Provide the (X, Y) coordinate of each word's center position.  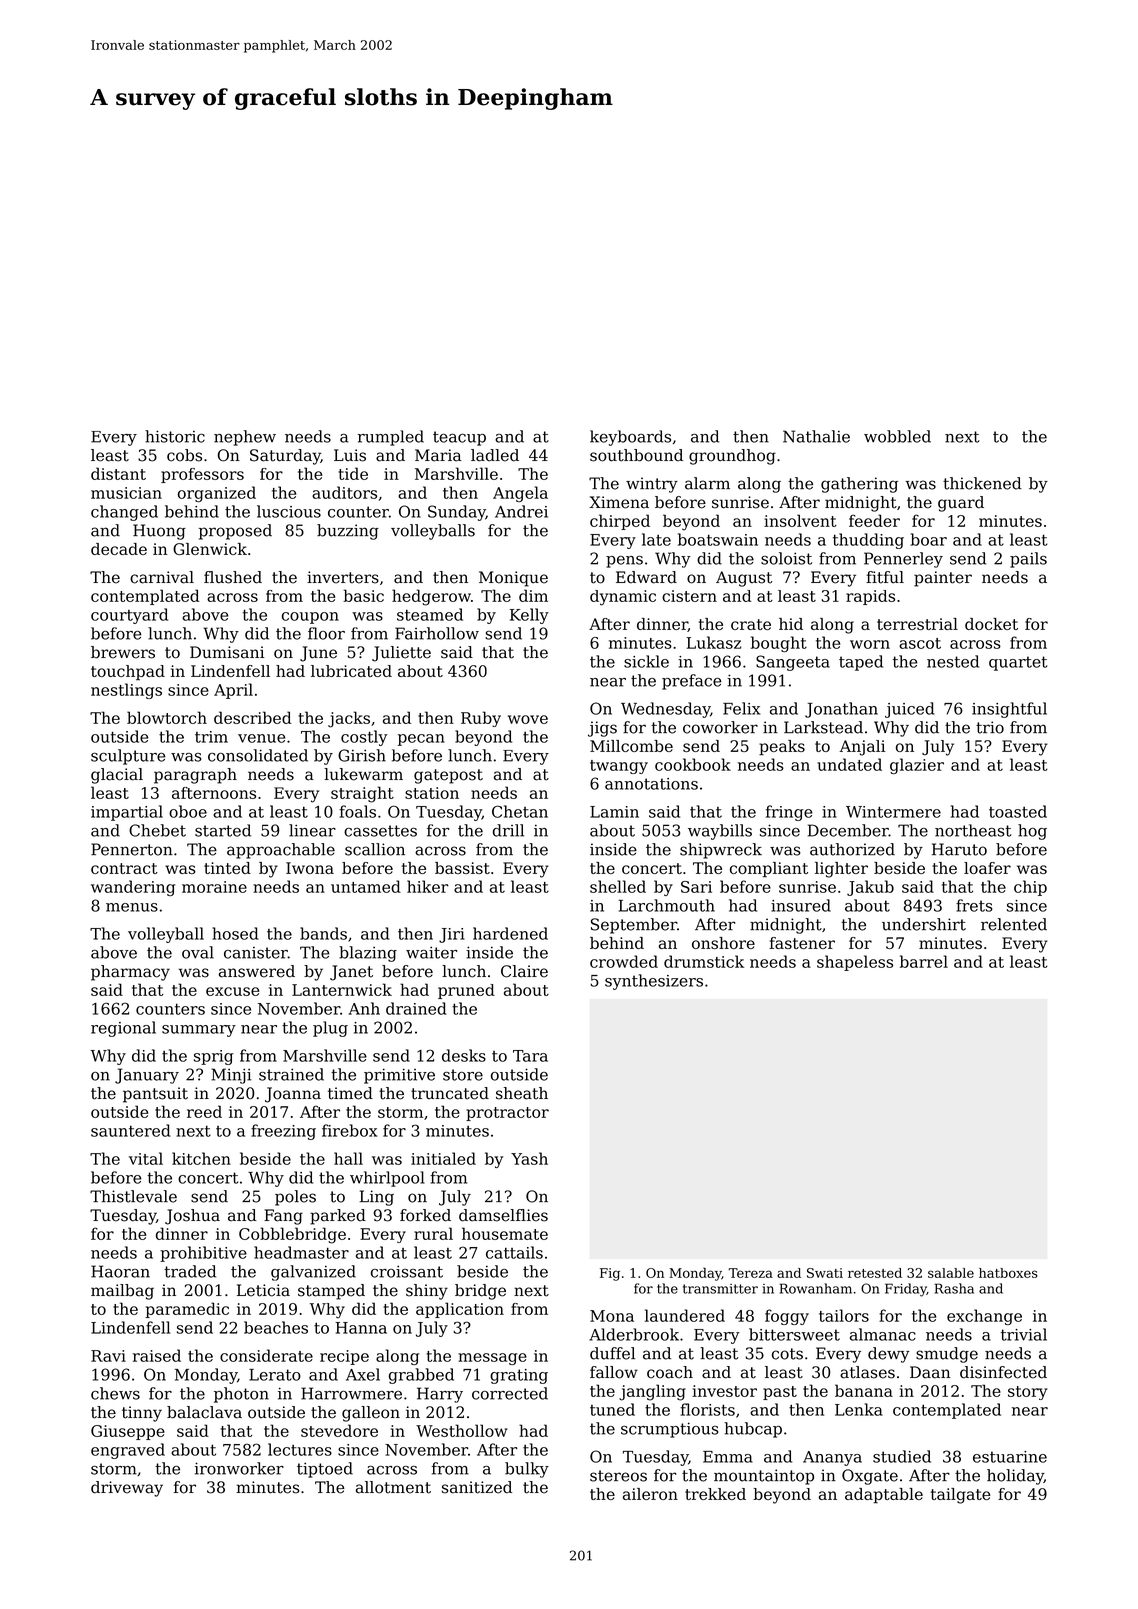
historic (175, 436)
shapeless (855, 963)
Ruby (481, 719)
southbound (636, 455)
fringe (789, 813)
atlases (867, 1372)
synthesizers (654, 982)
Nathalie (816, 436)
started (223, 830)
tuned (612, 1409)
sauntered (131, 1130)
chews (115, 1393)
